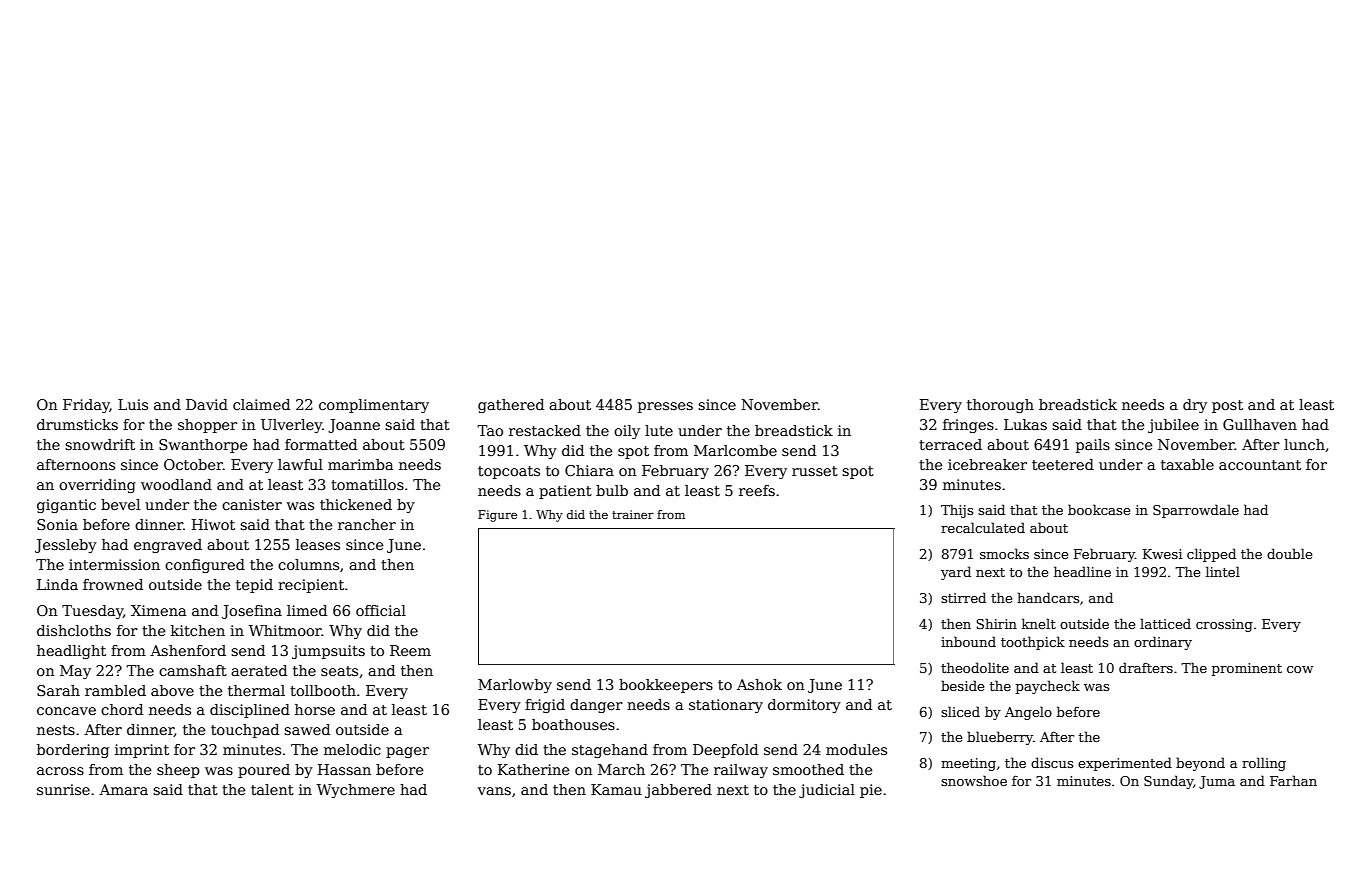 The image size is (1372, 887). I want to click on complimentary, so click(374, 406).
